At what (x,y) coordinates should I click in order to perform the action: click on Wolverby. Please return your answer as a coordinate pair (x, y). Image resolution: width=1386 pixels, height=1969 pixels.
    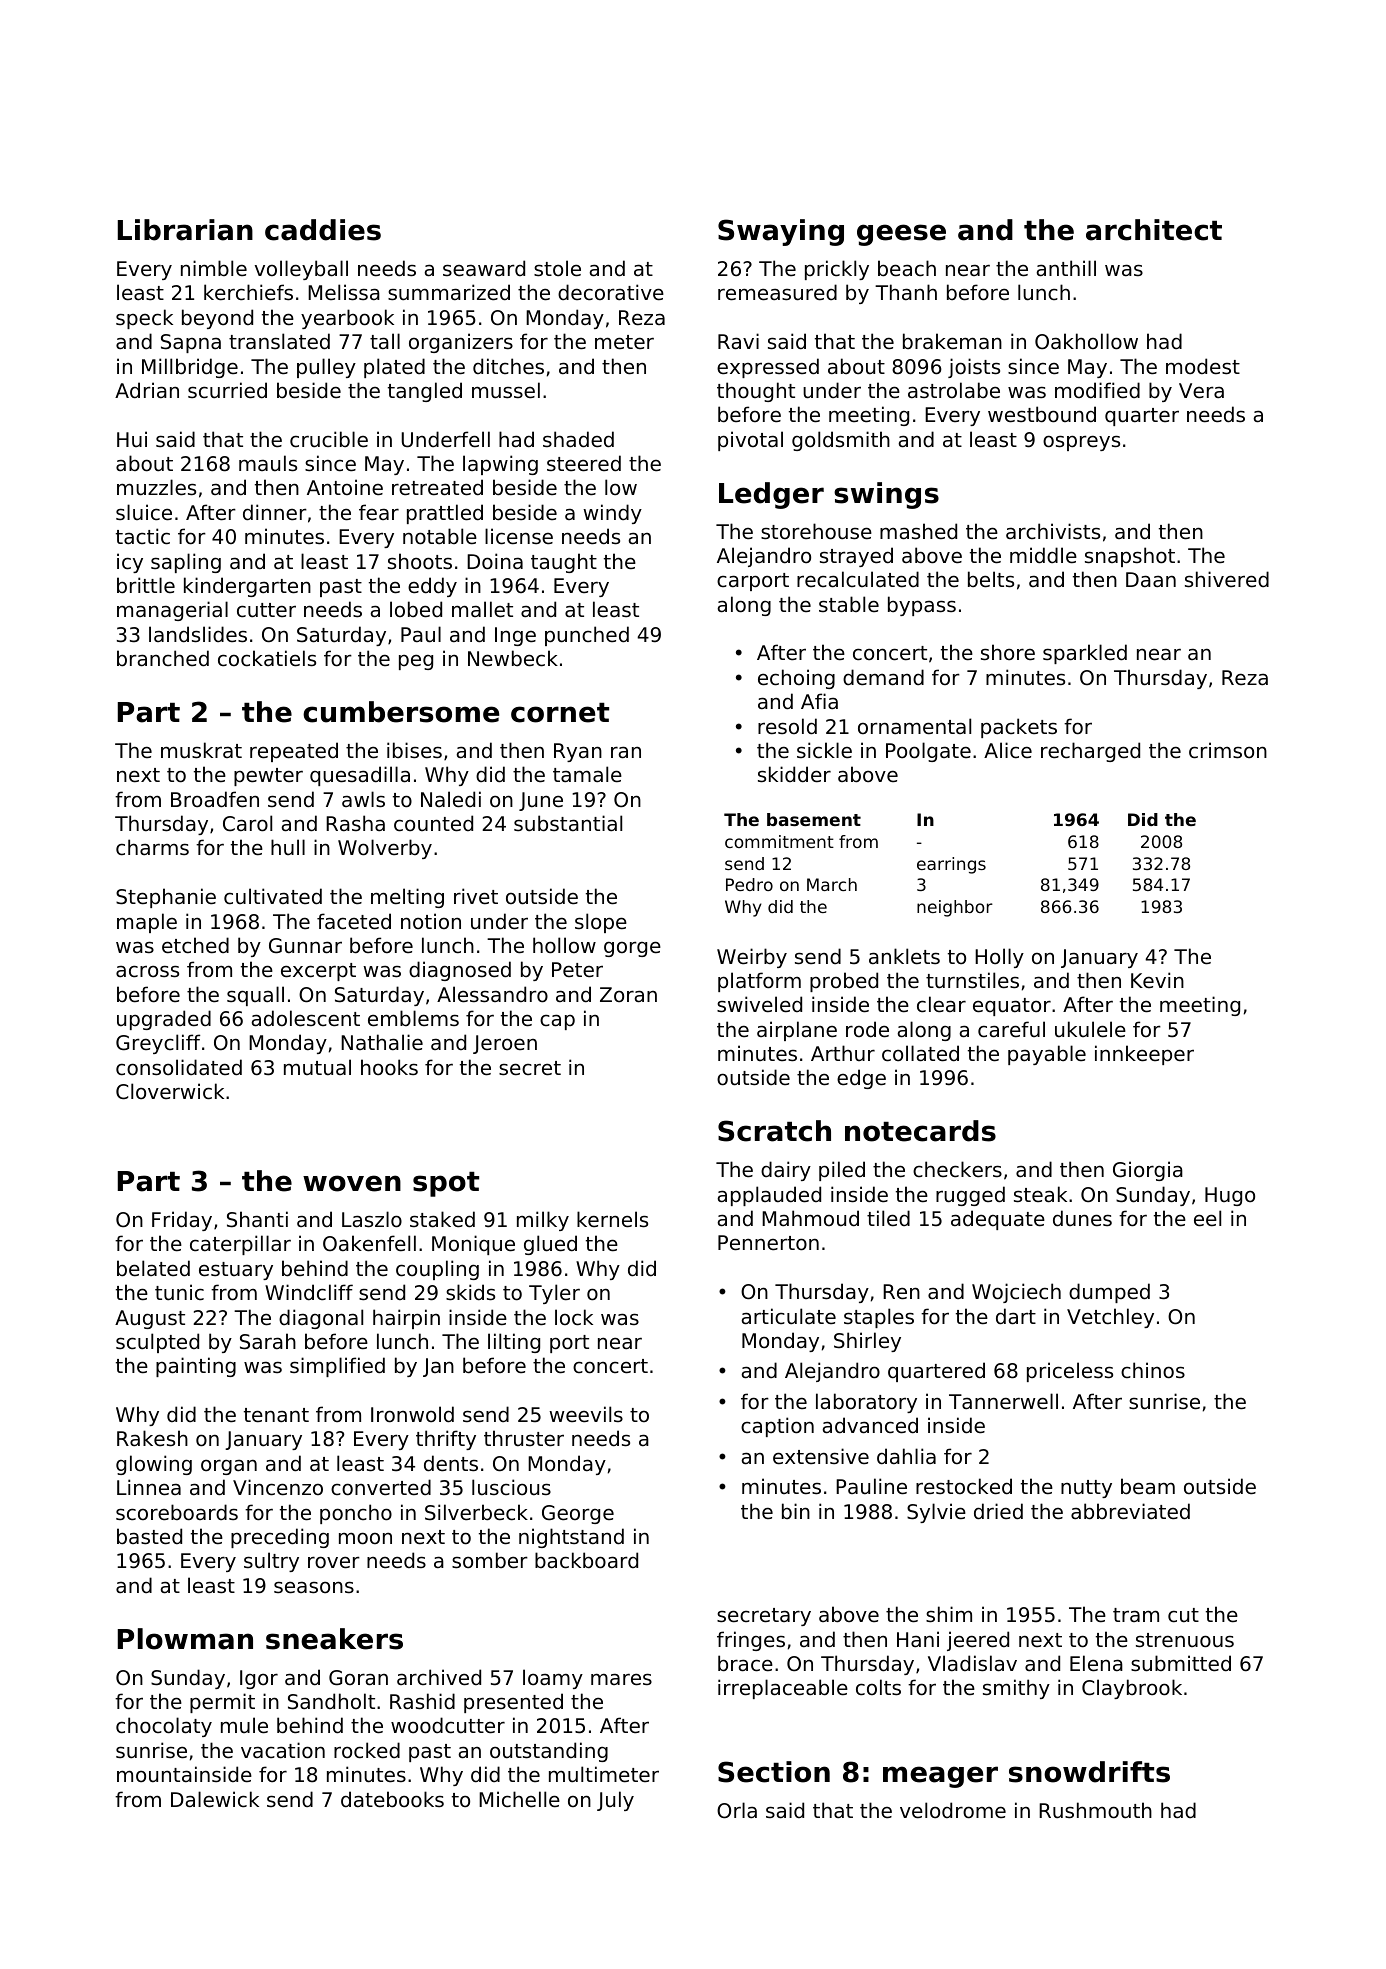
    Looking at the image, I should click on (385, 849).
